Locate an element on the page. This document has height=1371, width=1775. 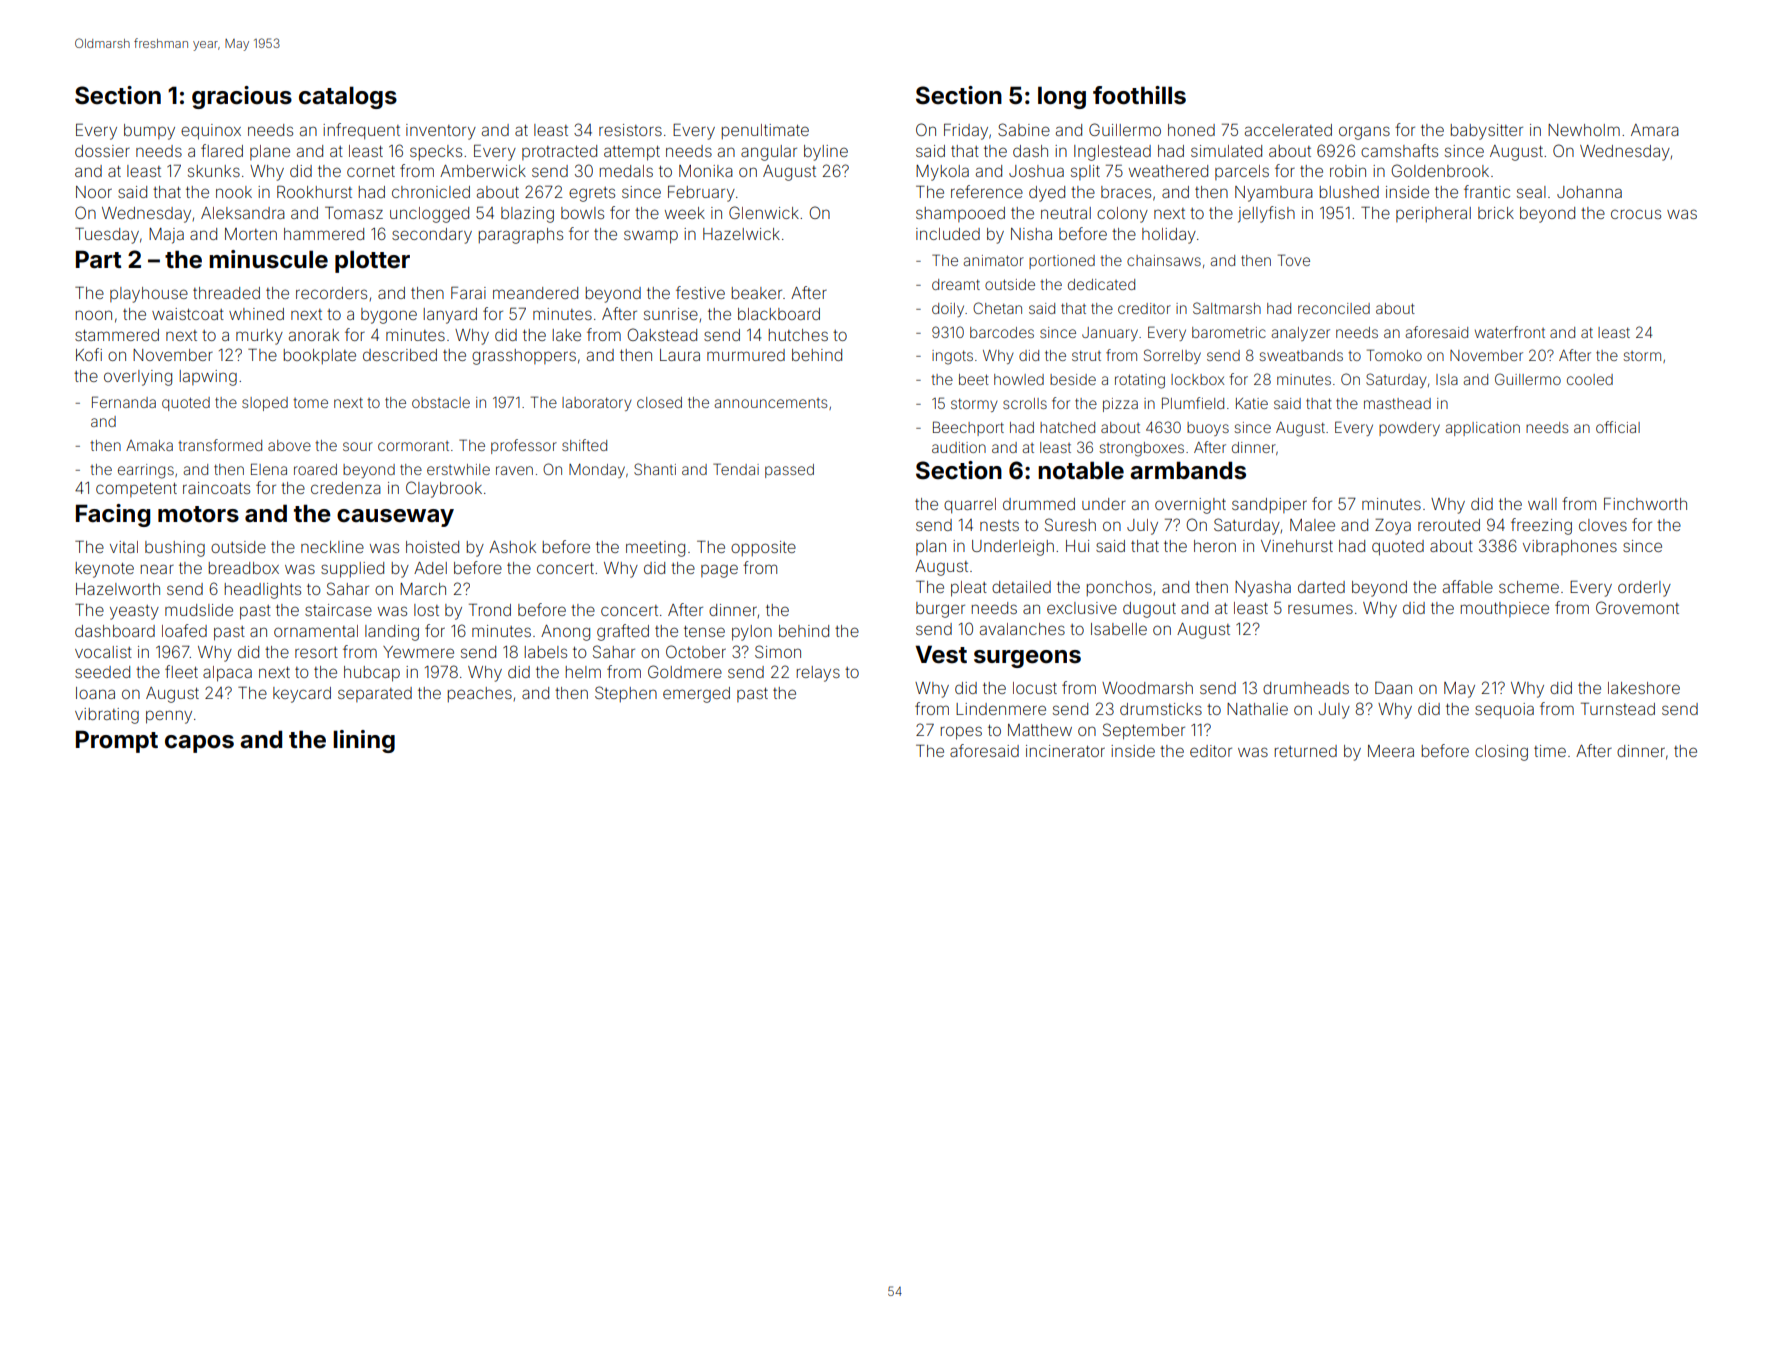
Newholm is located at coordinates (1584, 130).
